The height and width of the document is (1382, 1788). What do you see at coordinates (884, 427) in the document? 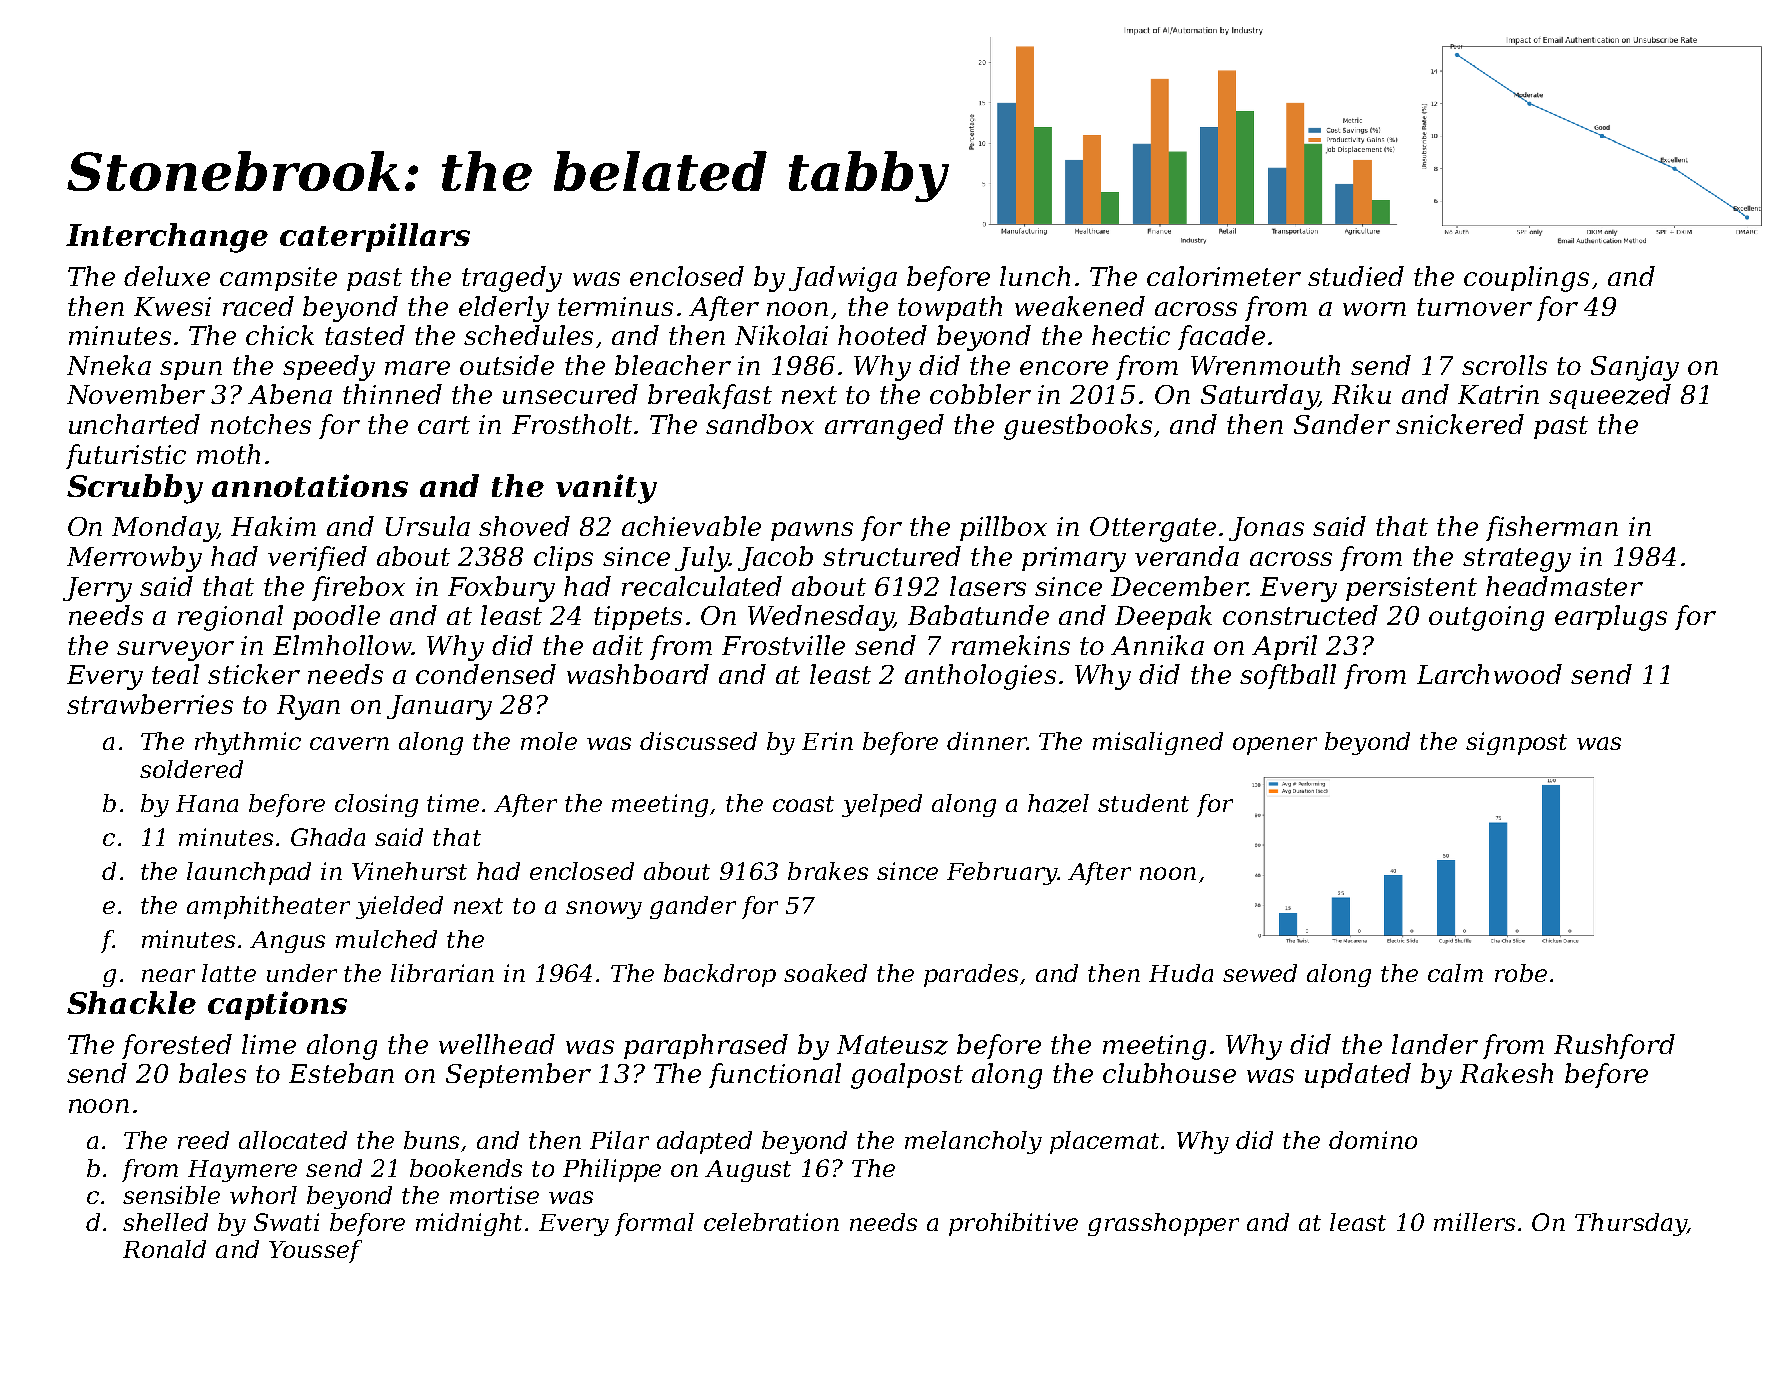
I see `arranged` at bounding box center [884, 427].
